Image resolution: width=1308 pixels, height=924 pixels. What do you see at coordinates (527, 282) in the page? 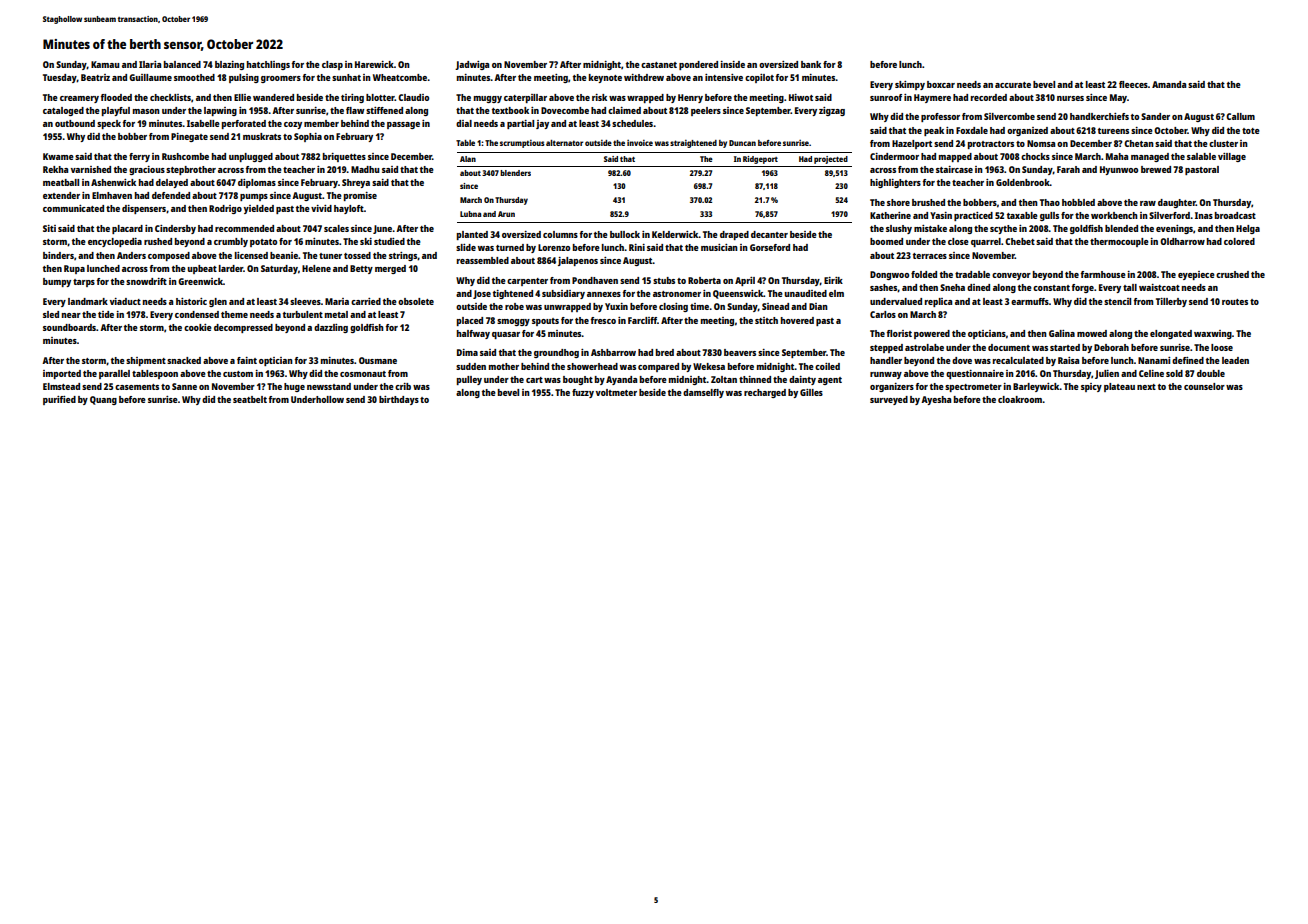
I see `carpenter` at bounding box center [527, 282].
